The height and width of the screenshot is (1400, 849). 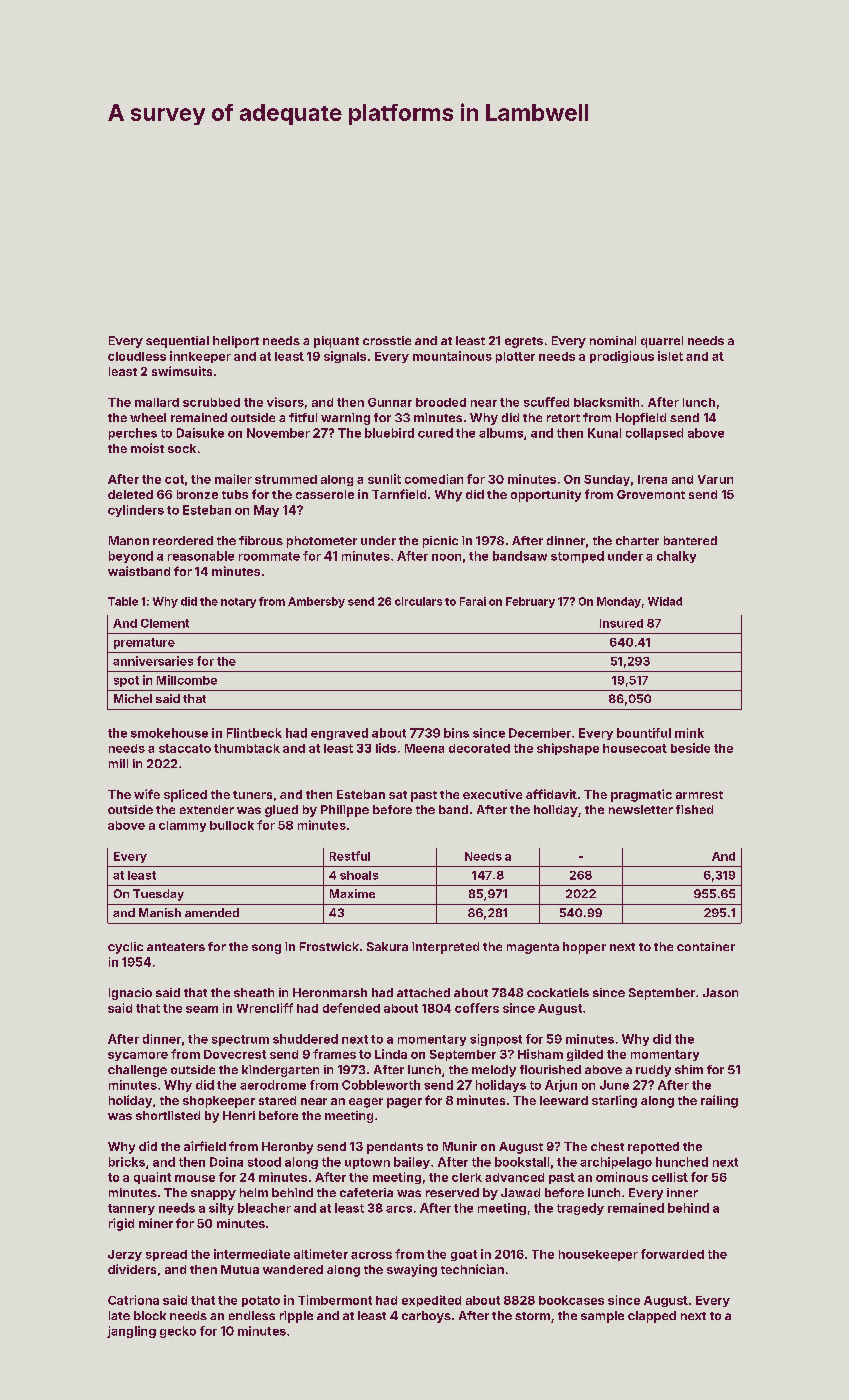 What do you see at coordinates (232, 825) in the screenshot?
I see `bullock` at bounding box center [232, 825].
